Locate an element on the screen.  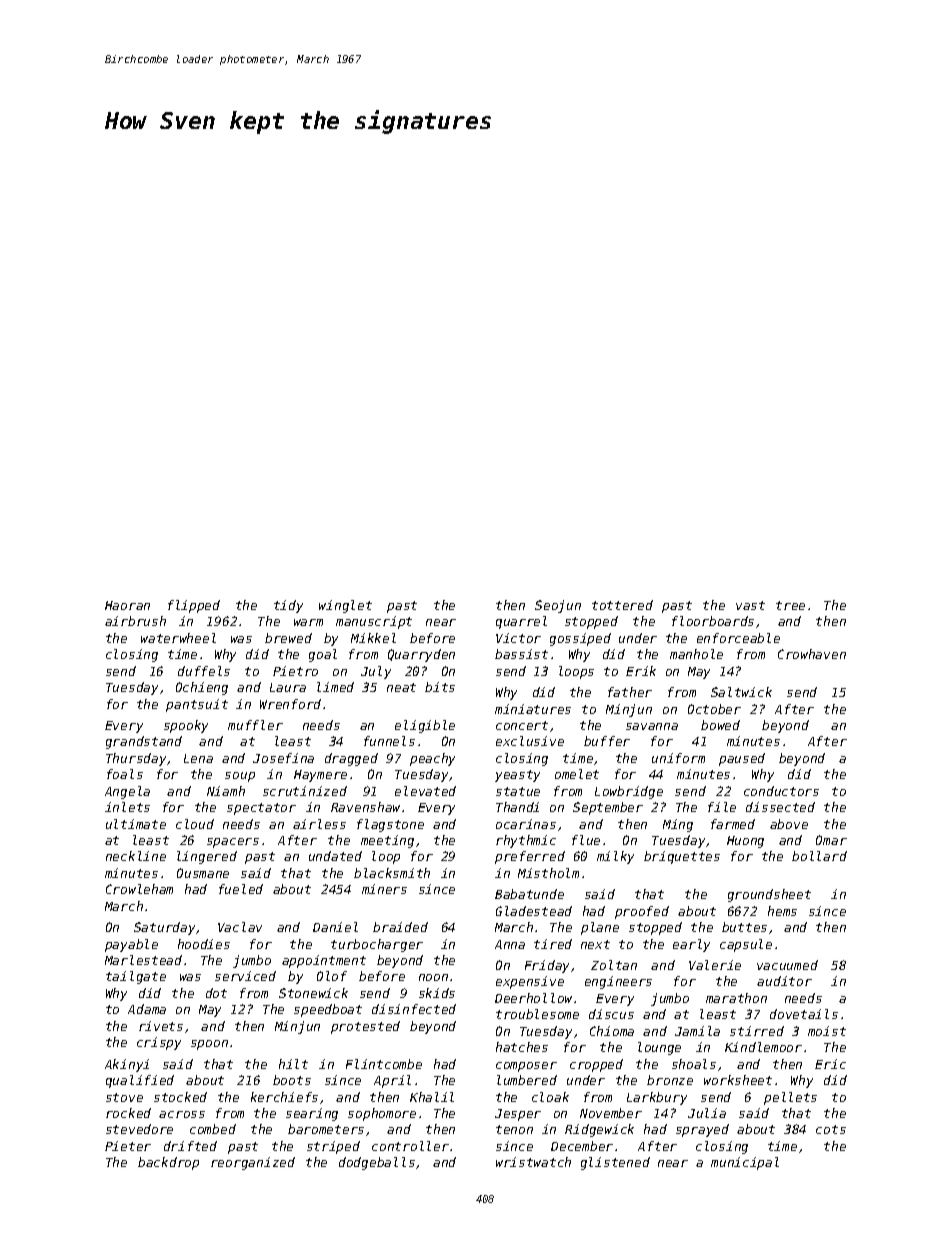
Babatunde is located at coordinates (529, 894).
